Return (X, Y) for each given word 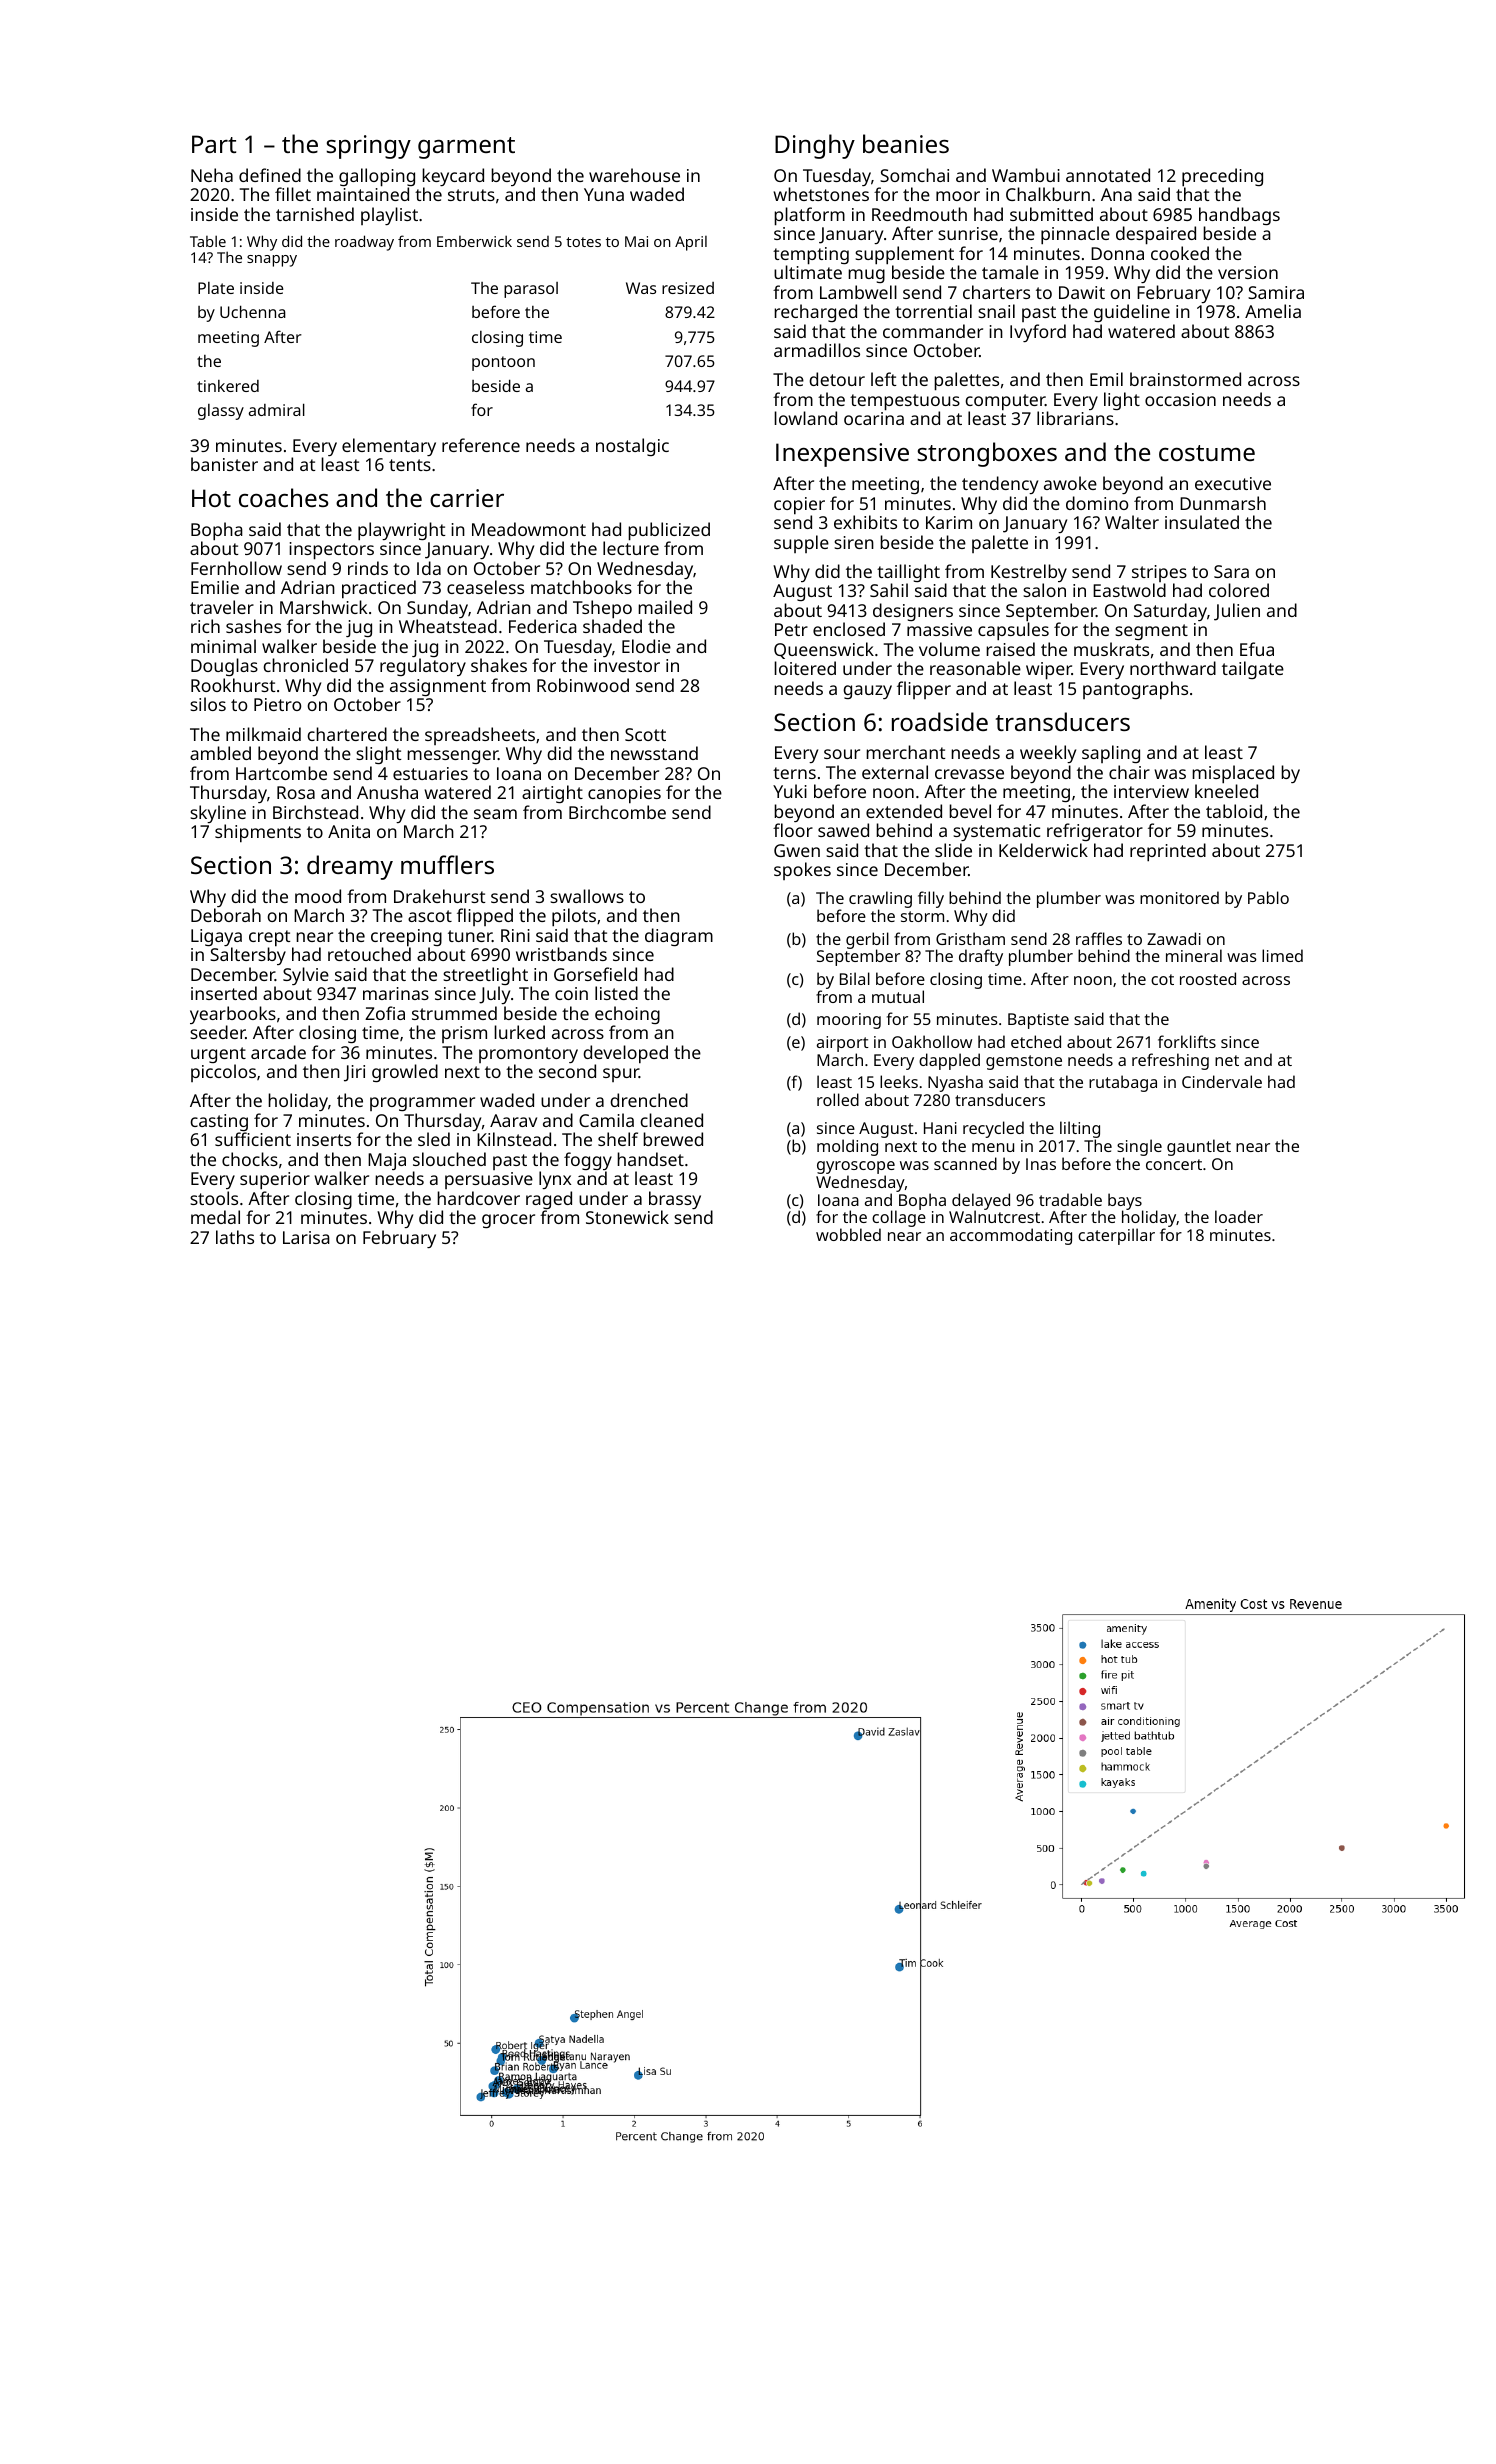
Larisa (306, 1237)
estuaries (430, 773)
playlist (389, 216)
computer (1005, 402)
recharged (815, 313)
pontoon (503, 363)
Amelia (1273, 311)
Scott (645, 734)
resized (688, 288)
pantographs (1135, 690)
